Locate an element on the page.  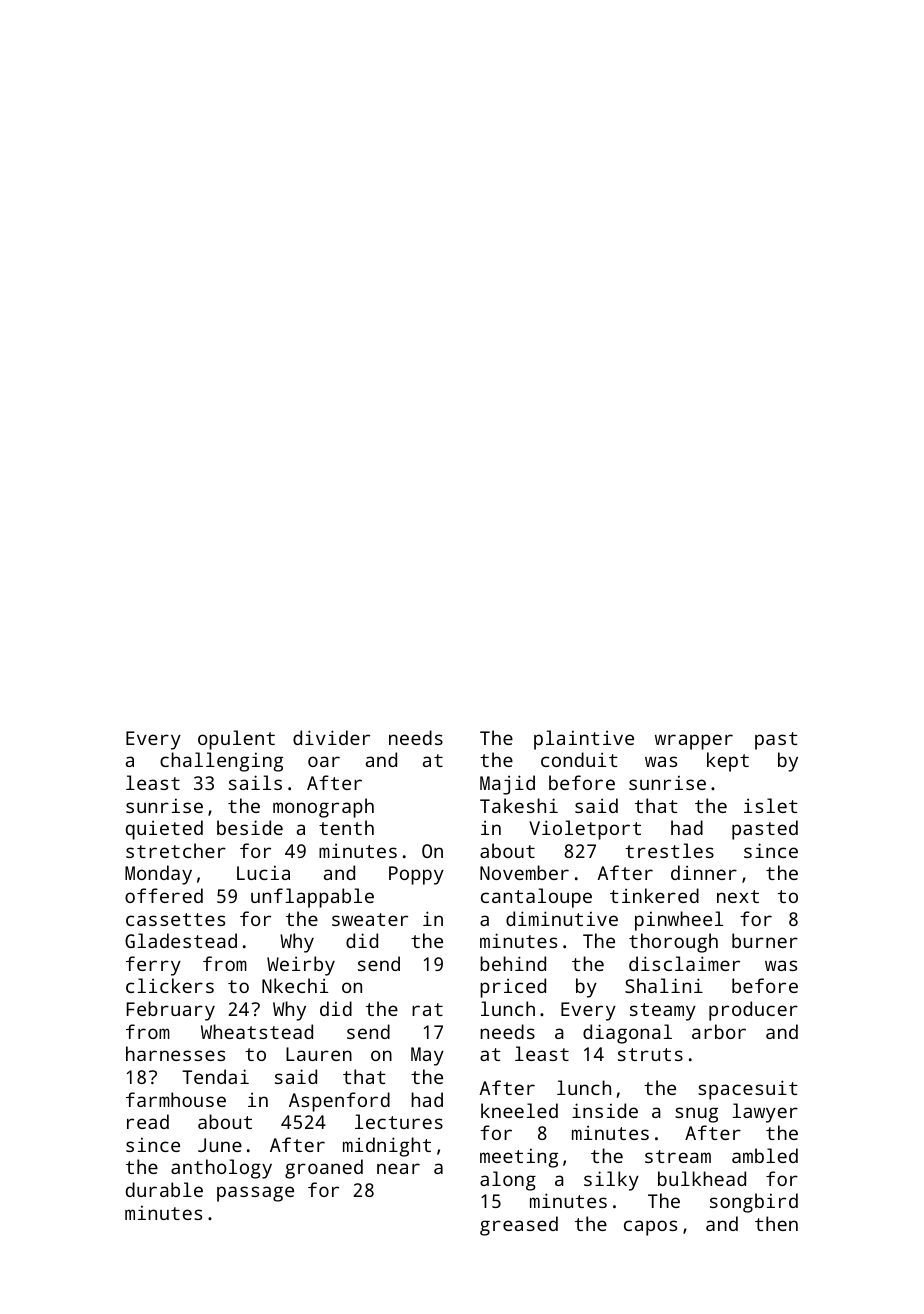
thorough is located at coordinates (673, 943).
